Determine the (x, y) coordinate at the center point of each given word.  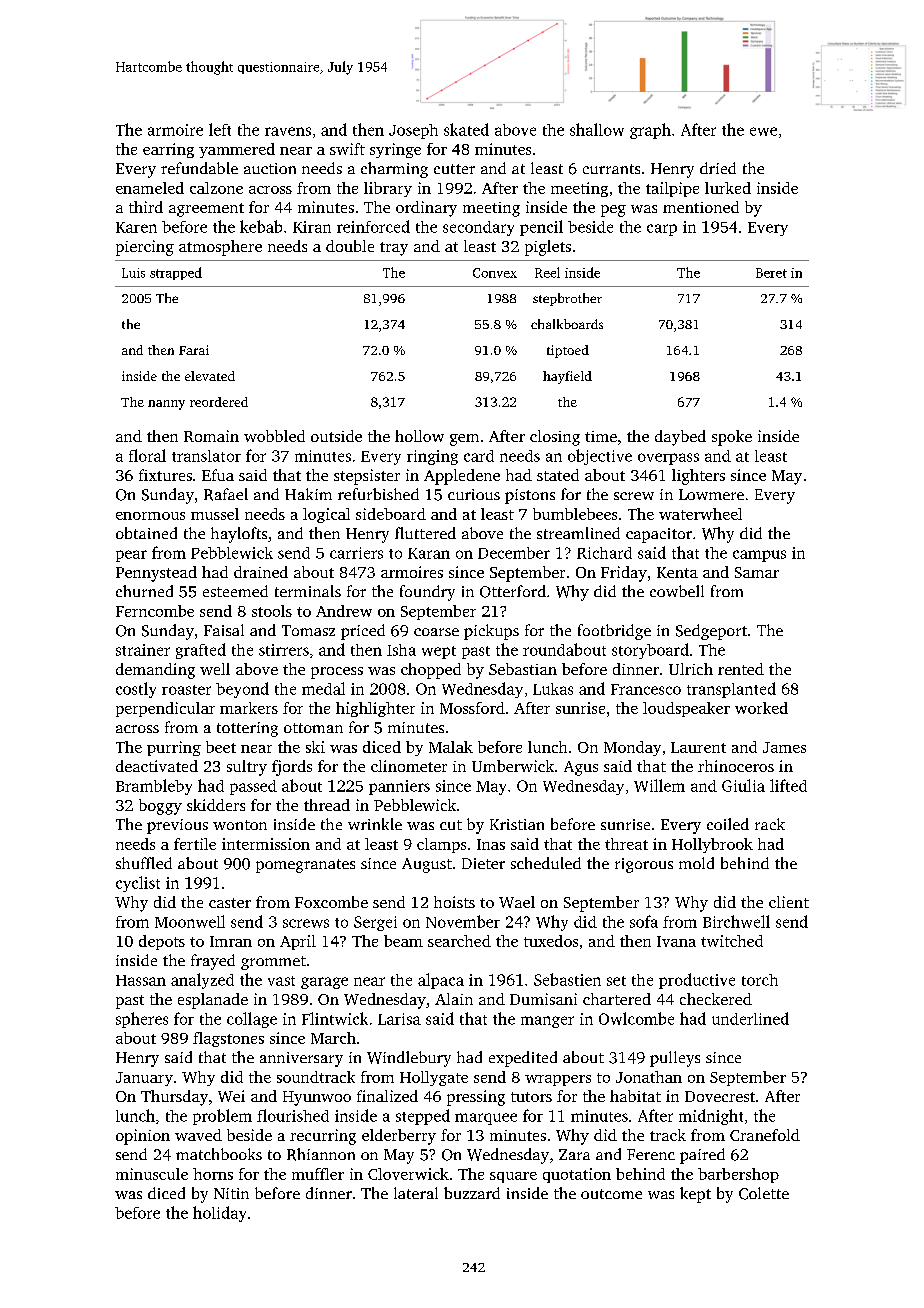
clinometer (409, 766)
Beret (771, 273)
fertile (195, 844)
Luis (133, 273)
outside (336, 436)
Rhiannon (321, 1154)
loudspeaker (686, 709)
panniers (399, 787)
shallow (597, 129)
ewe (763, 131)
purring (174, 748)
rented (741, 669)
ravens (288, 131)
